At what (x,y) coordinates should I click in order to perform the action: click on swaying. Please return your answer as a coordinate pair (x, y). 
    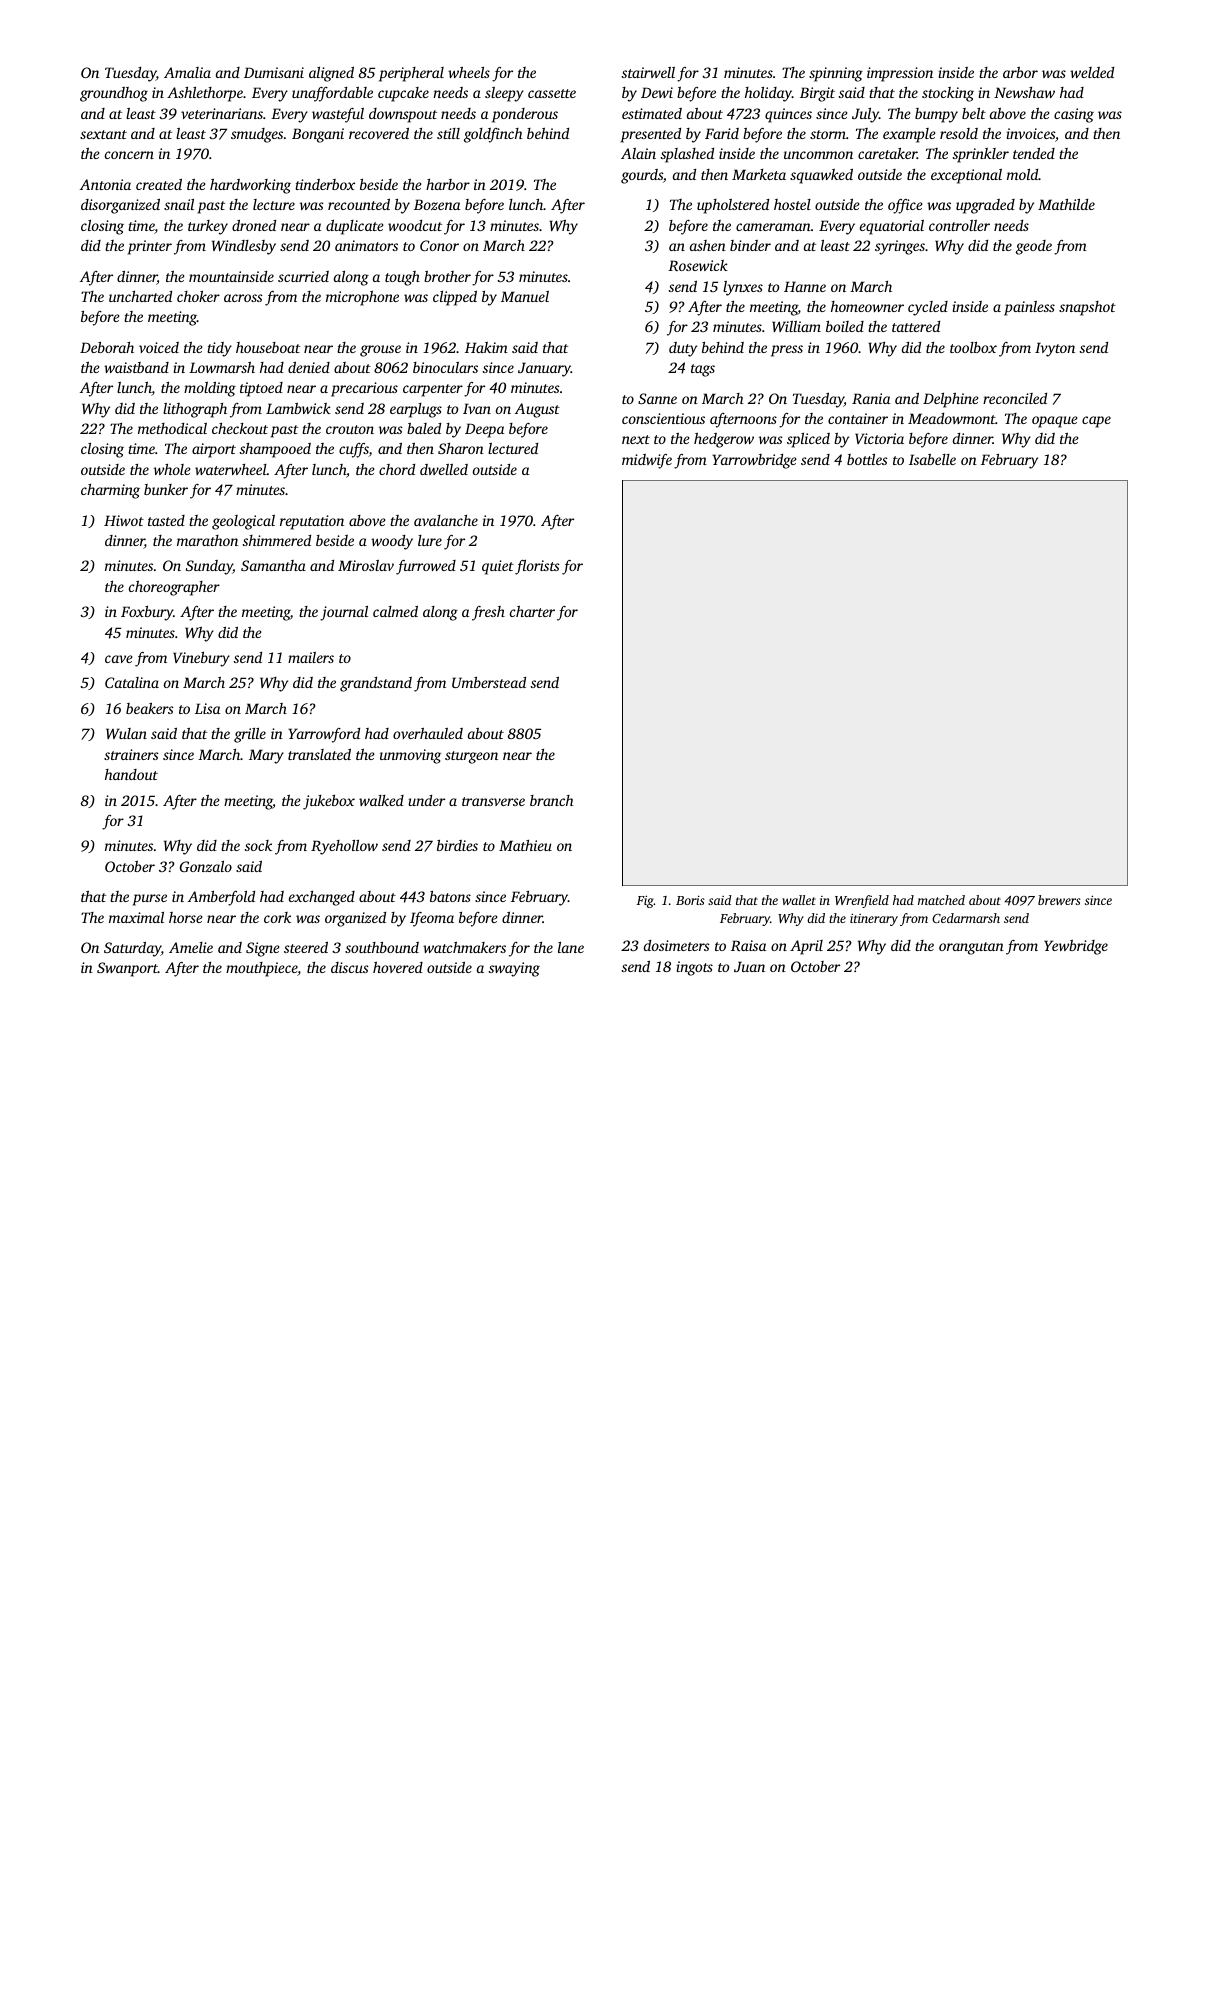
    Looking at the image, I should click on (514, 969).
